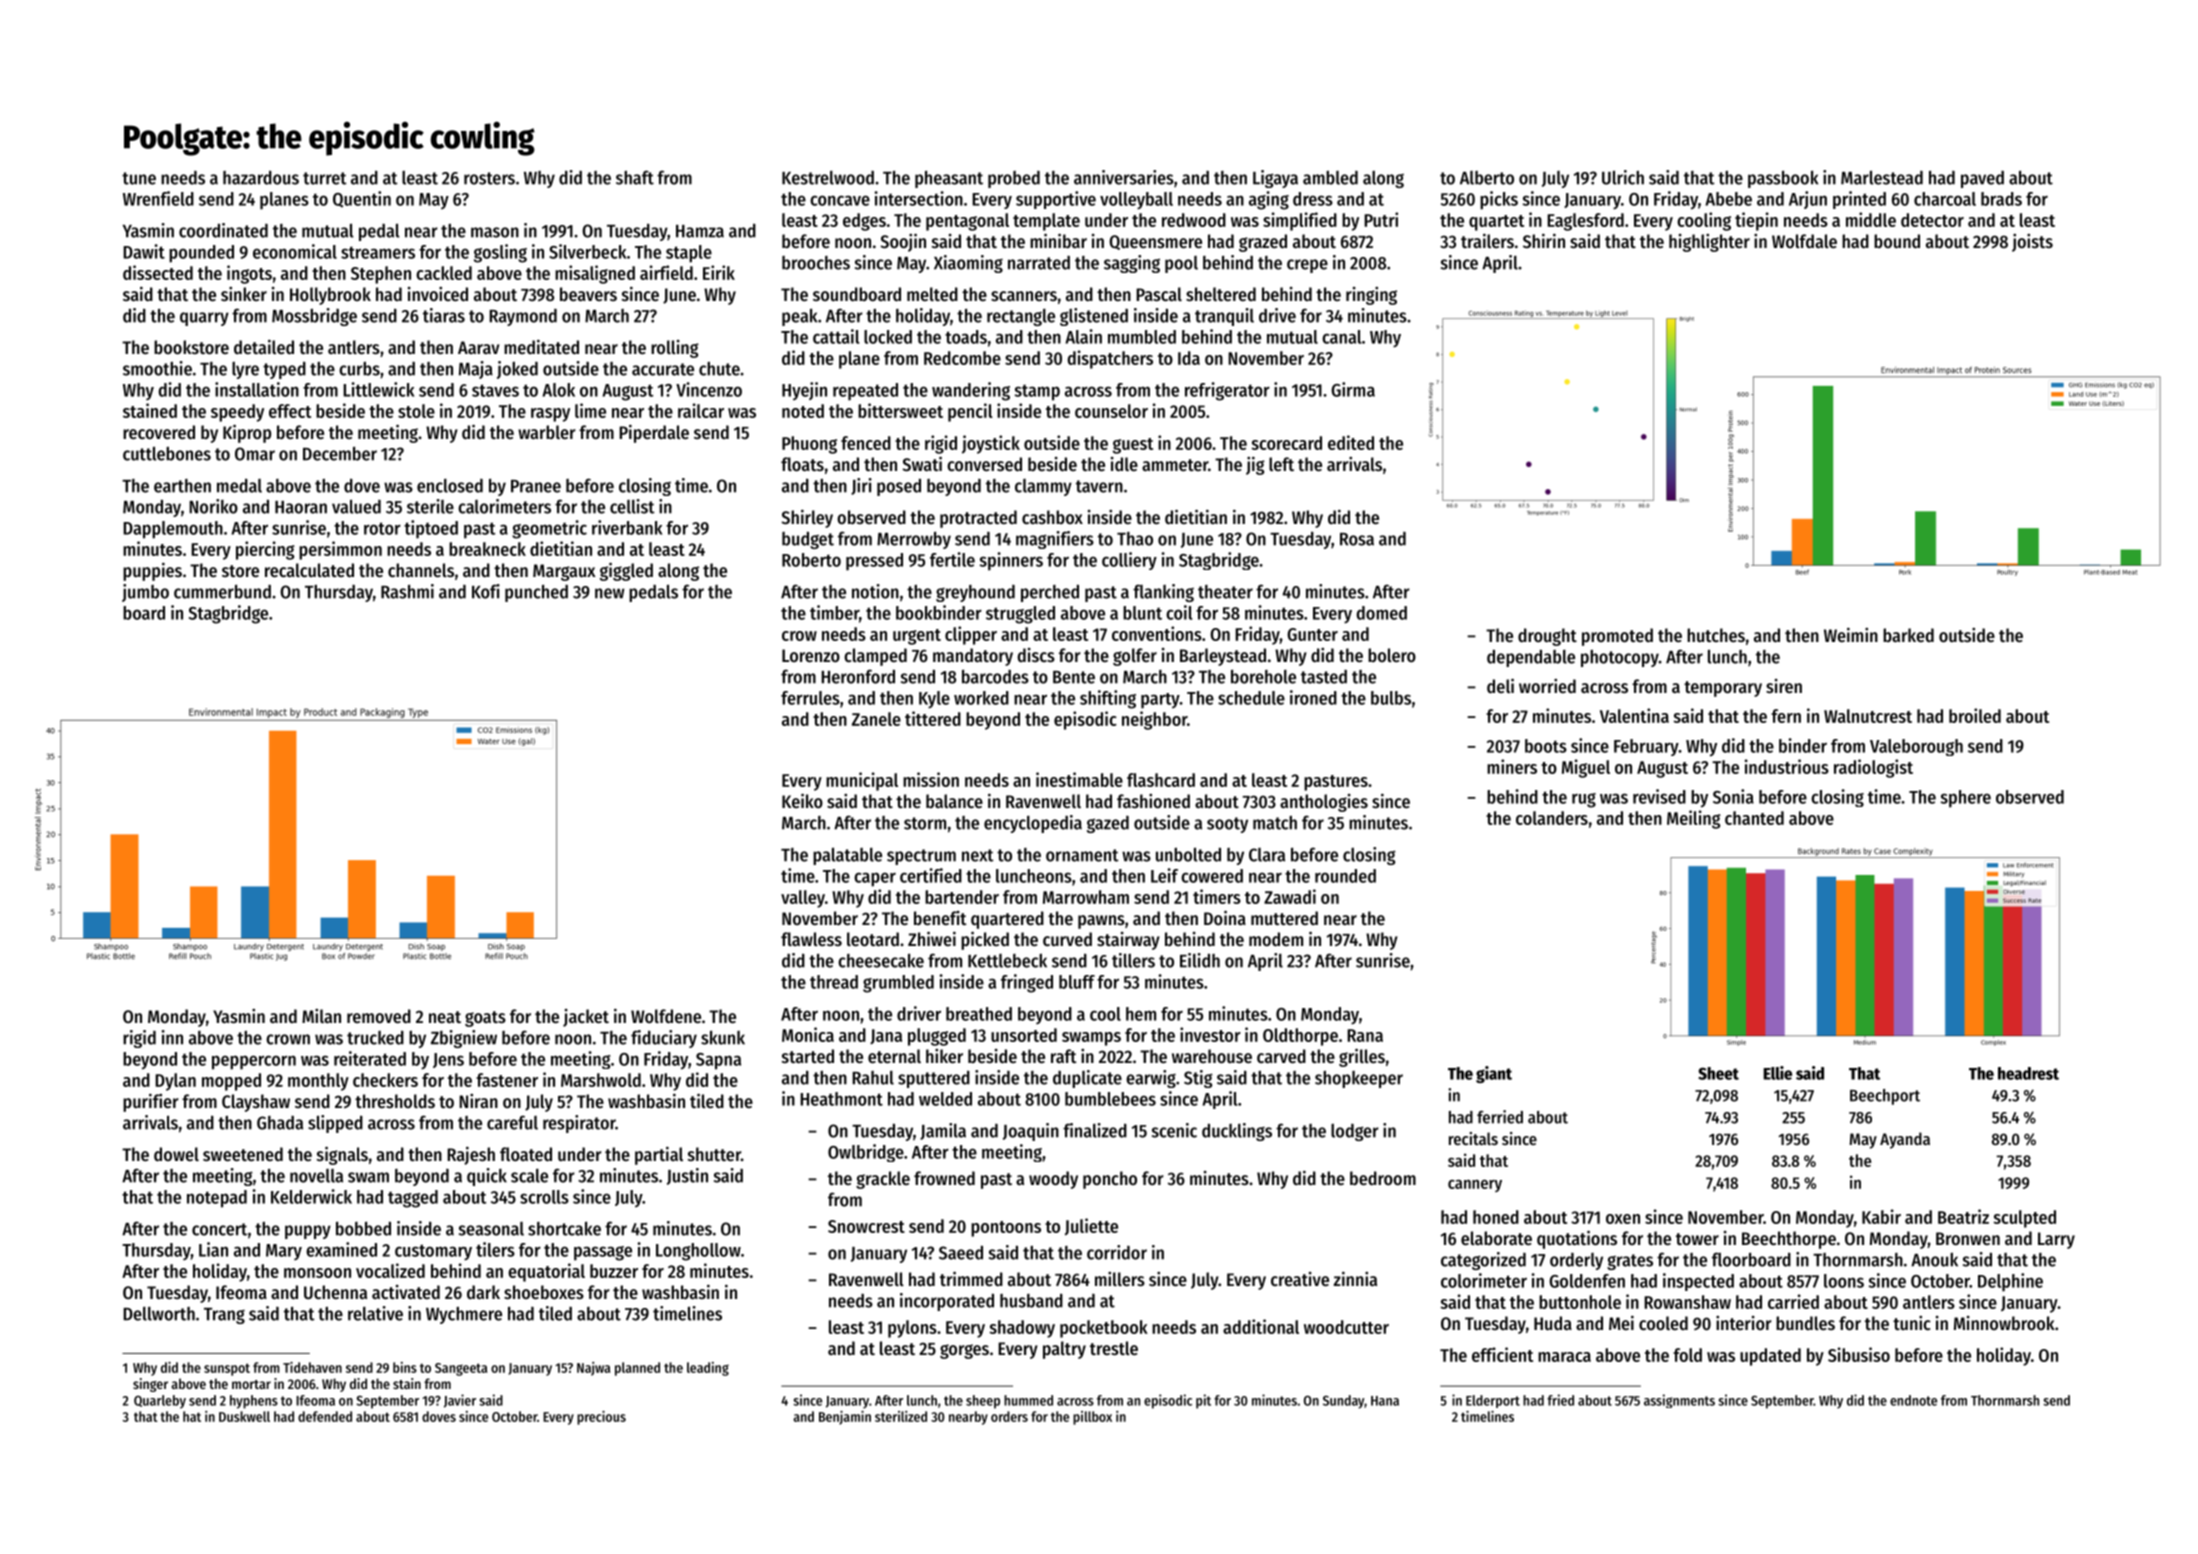 The image size is (2198, 1554). I want to click on bins, so click(405, 1367).
